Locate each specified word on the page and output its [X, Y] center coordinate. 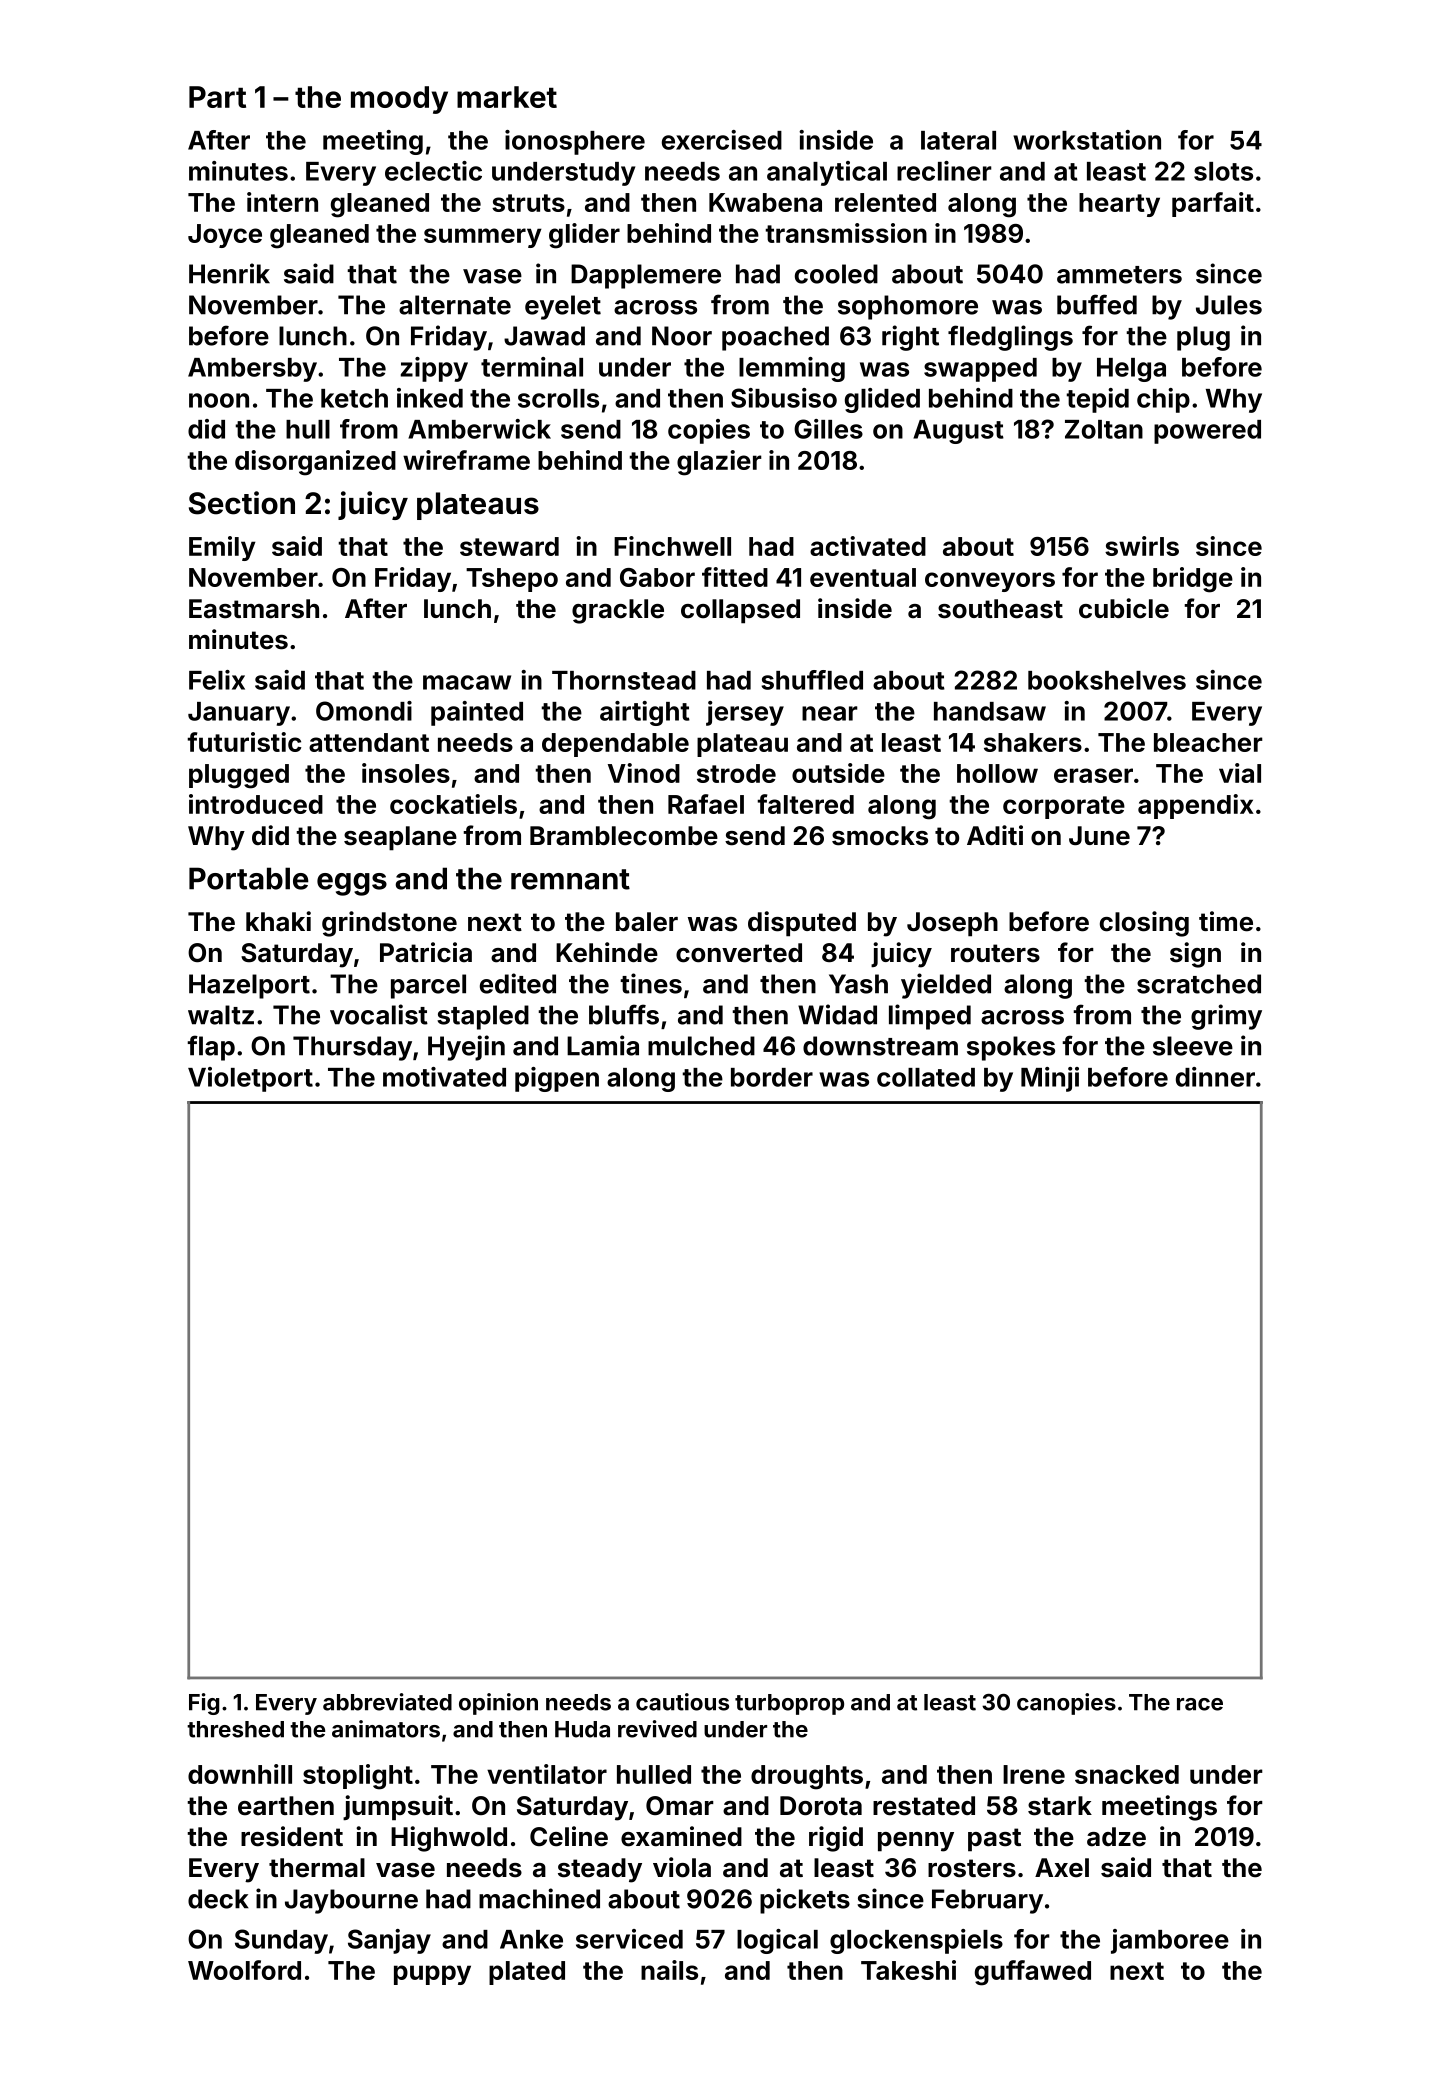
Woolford [244, 1970]
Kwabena [765, 202]
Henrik [229, 273]
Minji [1050, 1079]
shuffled [812, 680]
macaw [467, 682]
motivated [444, 1077]
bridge [1193, 580]
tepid [1097, 400]
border [772, 1077]
